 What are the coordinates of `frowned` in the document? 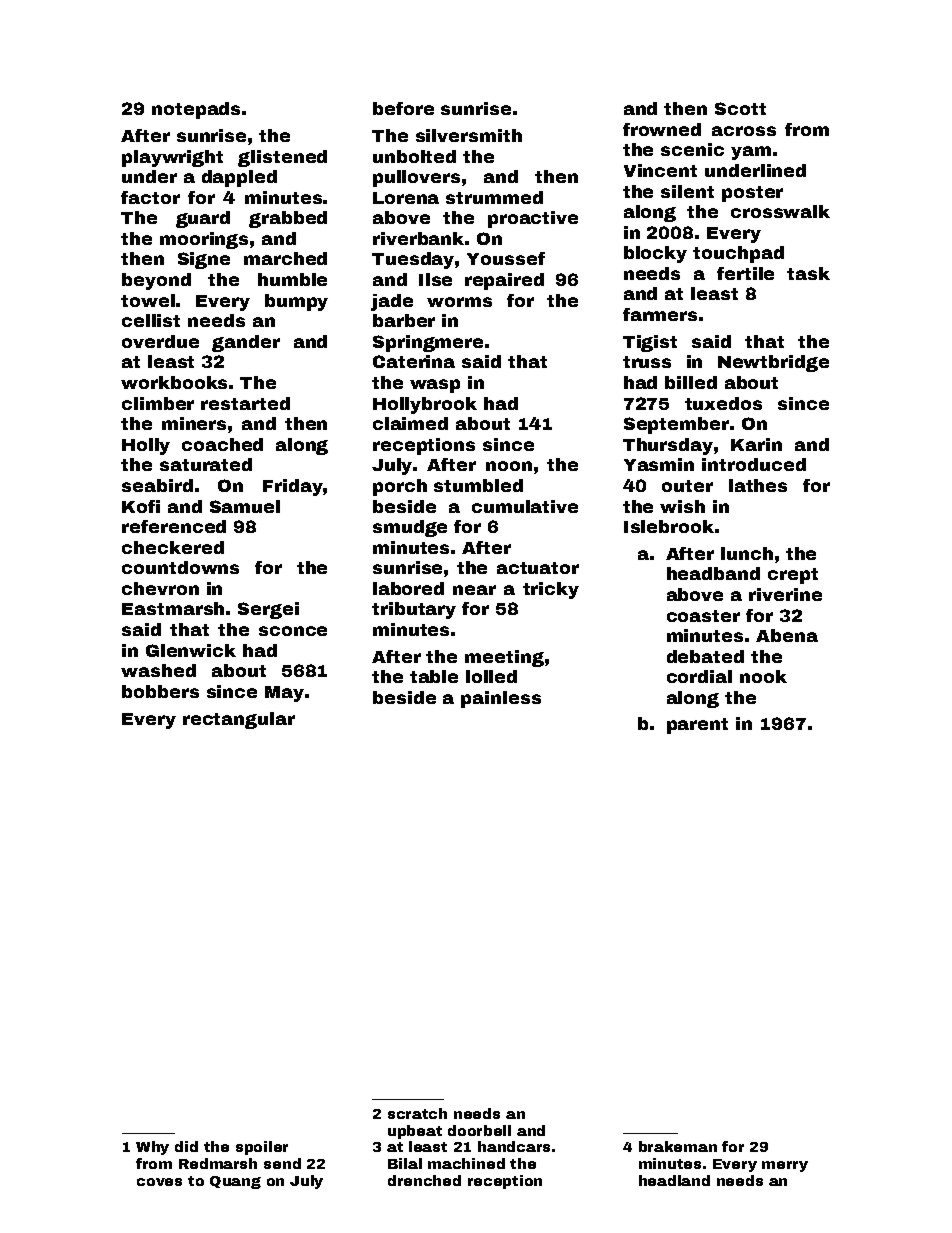 It's located at (662, 129).
